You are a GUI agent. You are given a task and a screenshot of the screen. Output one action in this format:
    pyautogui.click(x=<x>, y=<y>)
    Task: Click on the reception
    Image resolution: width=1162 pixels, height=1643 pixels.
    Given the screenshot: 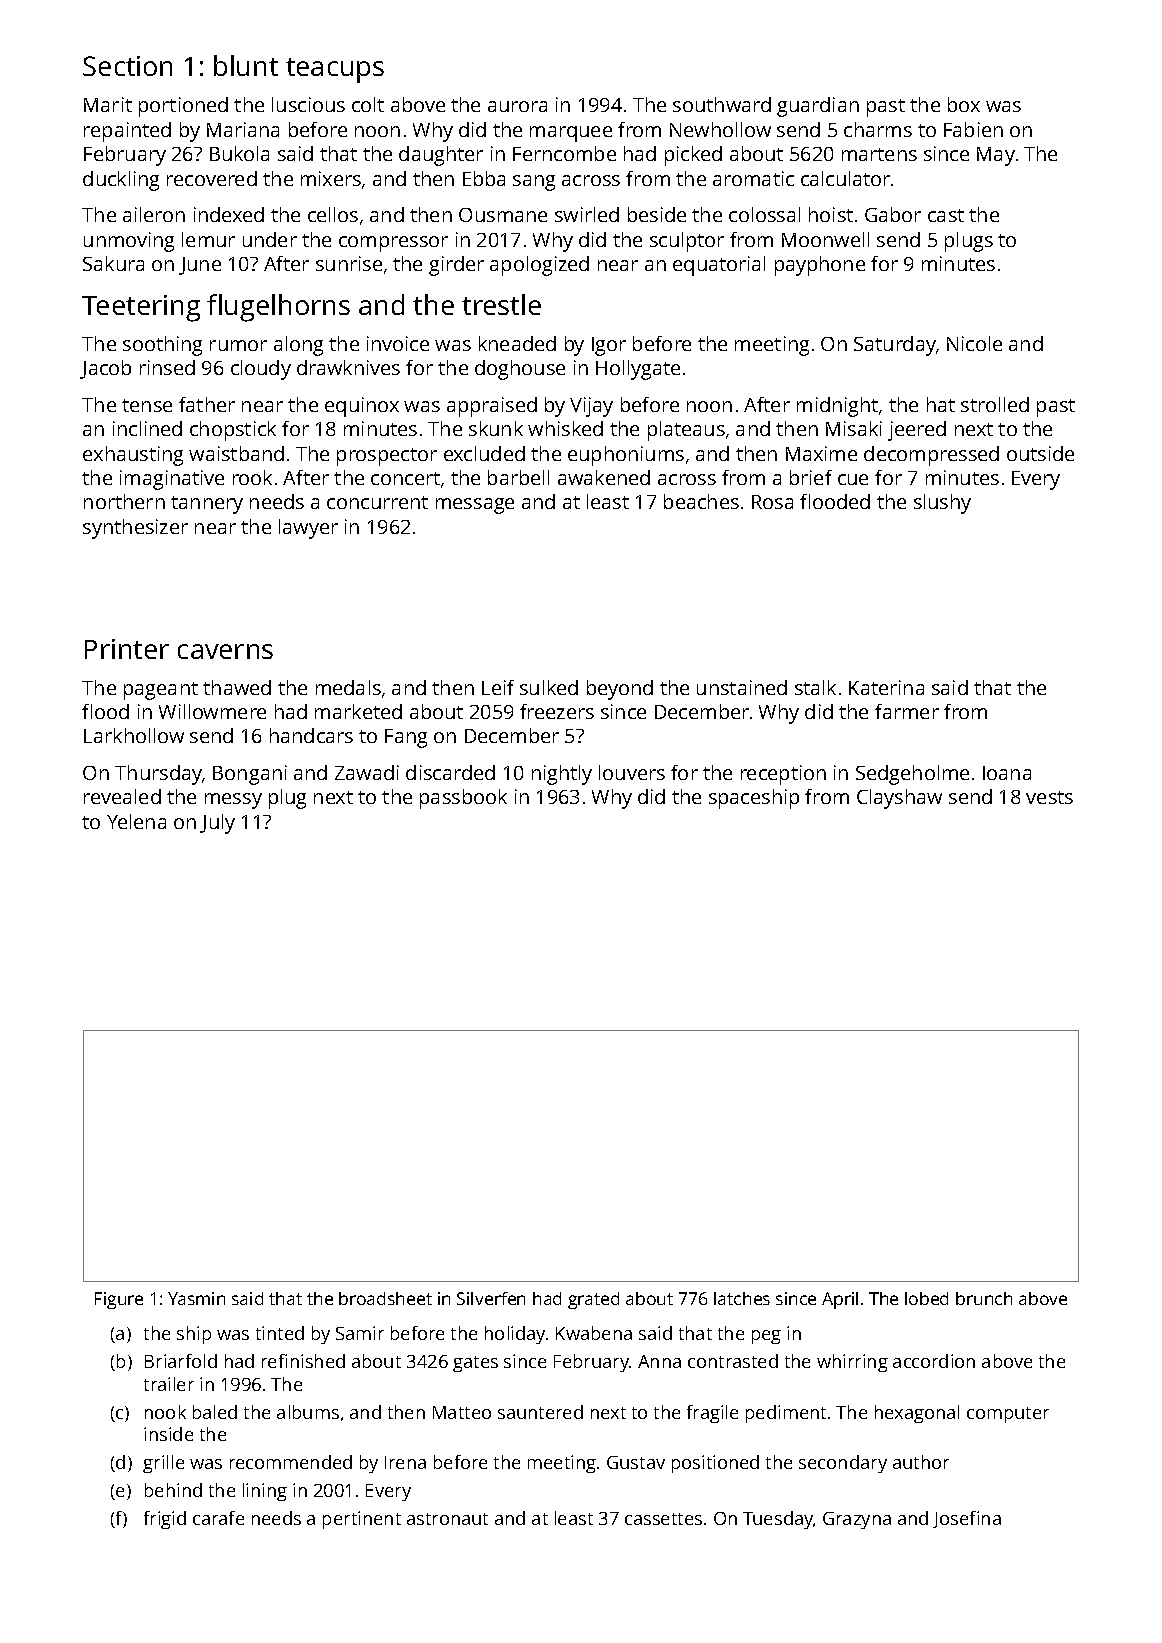 What is the action you would take?
    pyautogui.click(x=783, y=775)
